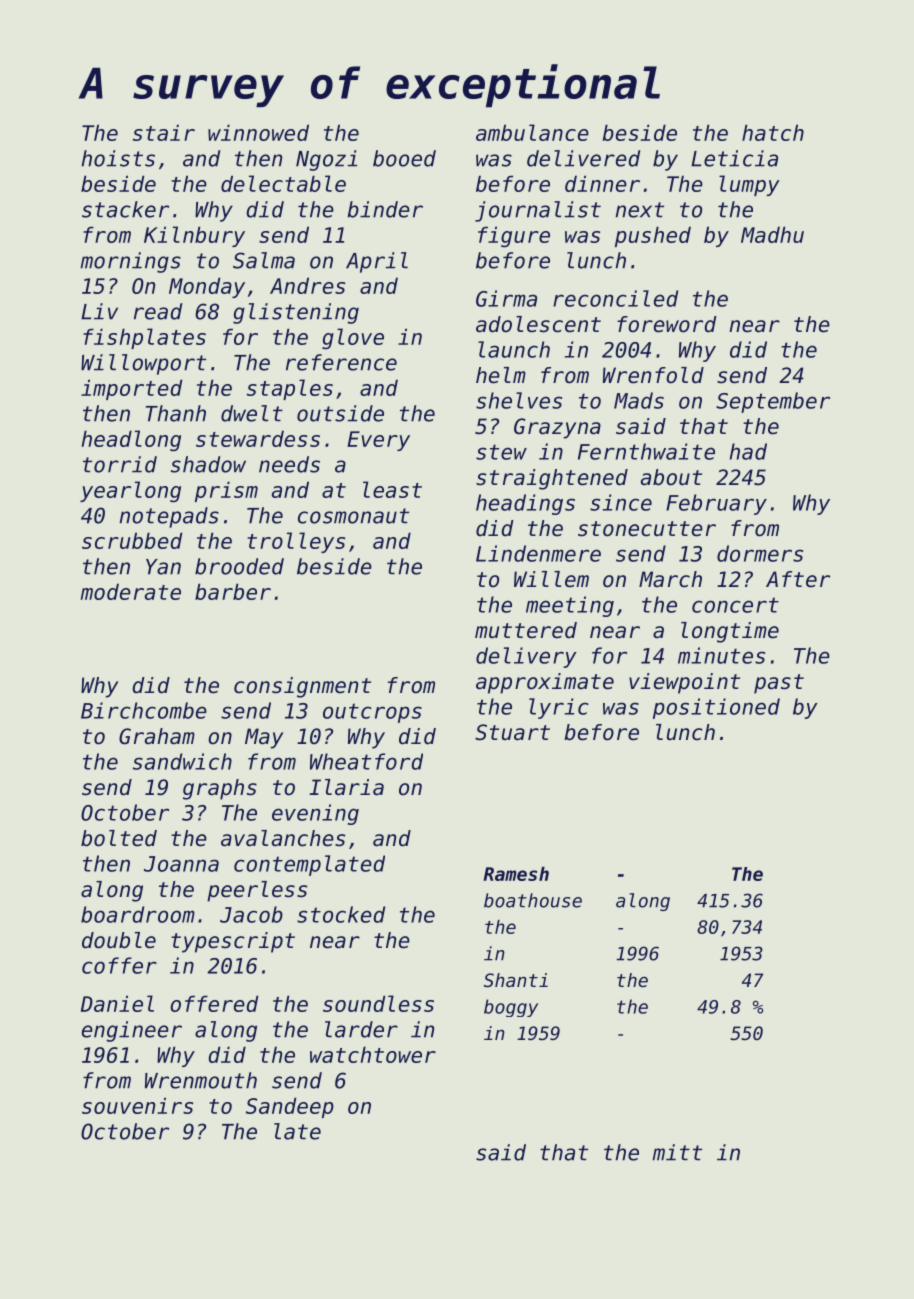 This page has height=1299, width=914. I want to click on coffer, so click(119, 965).
